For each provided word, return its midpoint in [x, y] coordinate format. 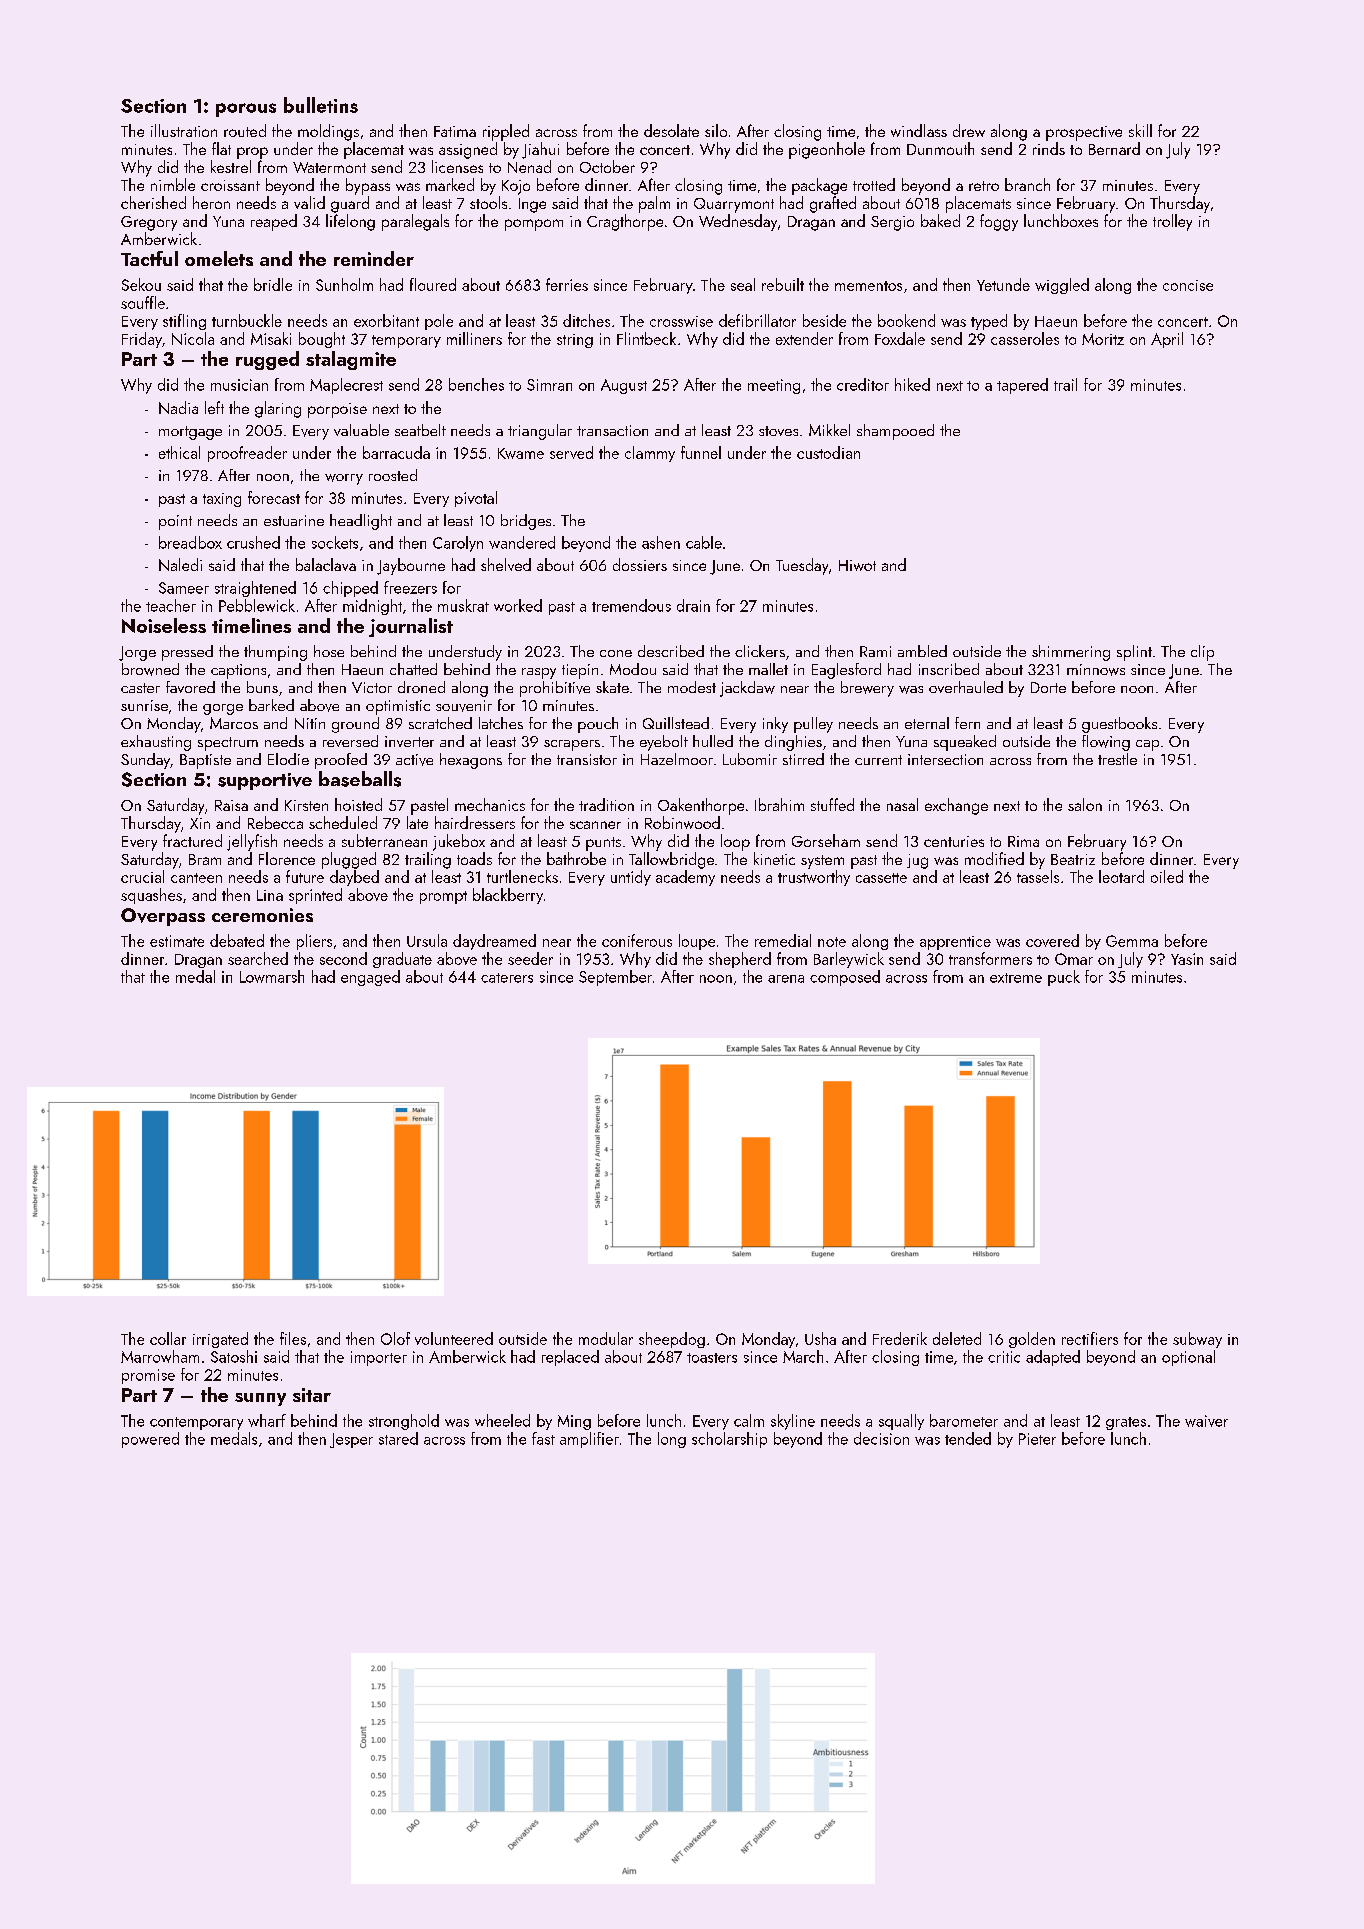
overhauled [966, 687]
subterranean [384, 840]
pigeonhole [827, 150]
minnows [1096, 670]
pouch [598, 725]
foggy [999, 222]
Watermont [329, 167]
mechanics [490, 804]
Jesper [351, 1440]
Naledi [180, 564]
